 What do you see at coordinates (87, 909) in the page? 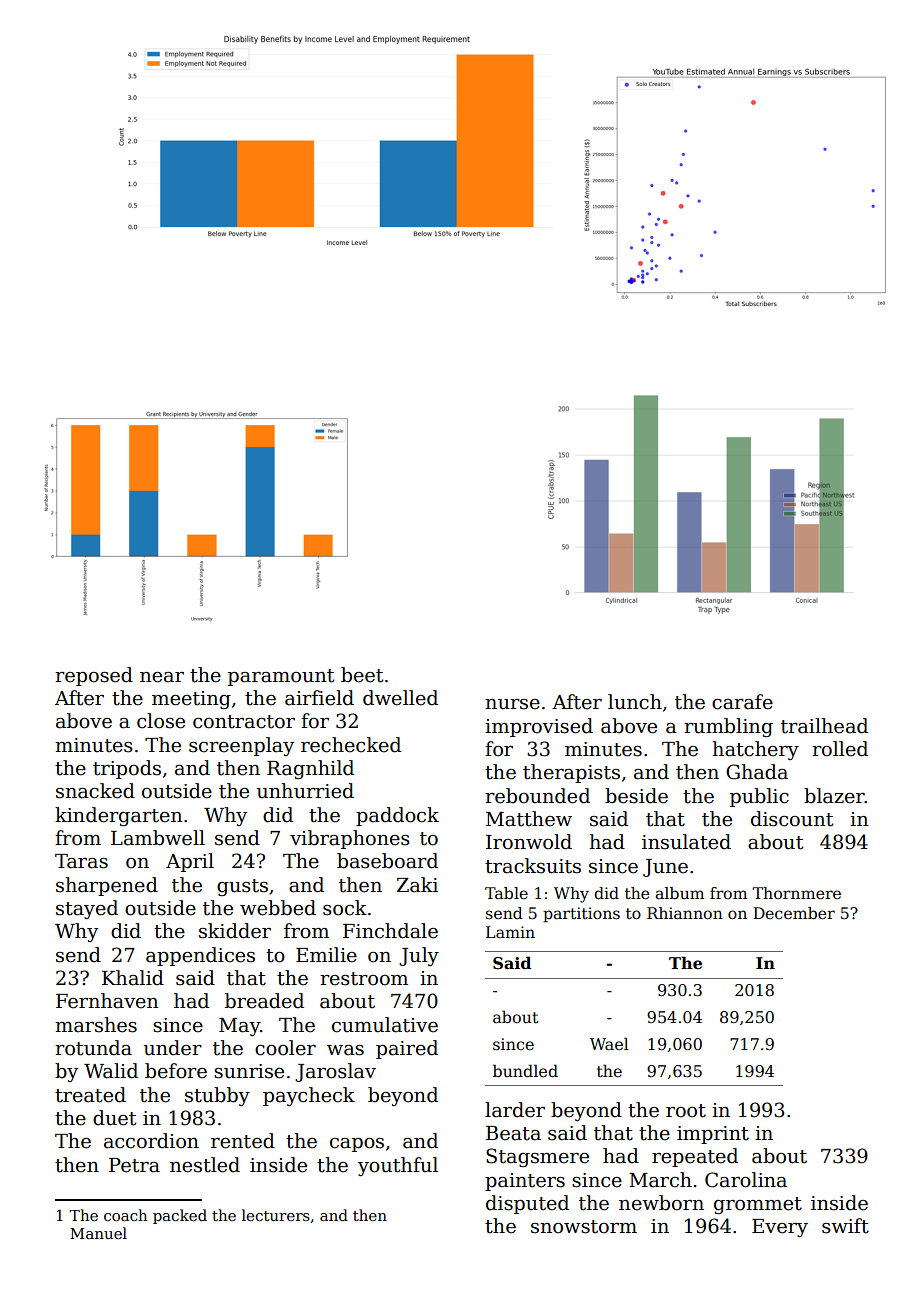
I see `stayed` at bounding box center [87, 909].
